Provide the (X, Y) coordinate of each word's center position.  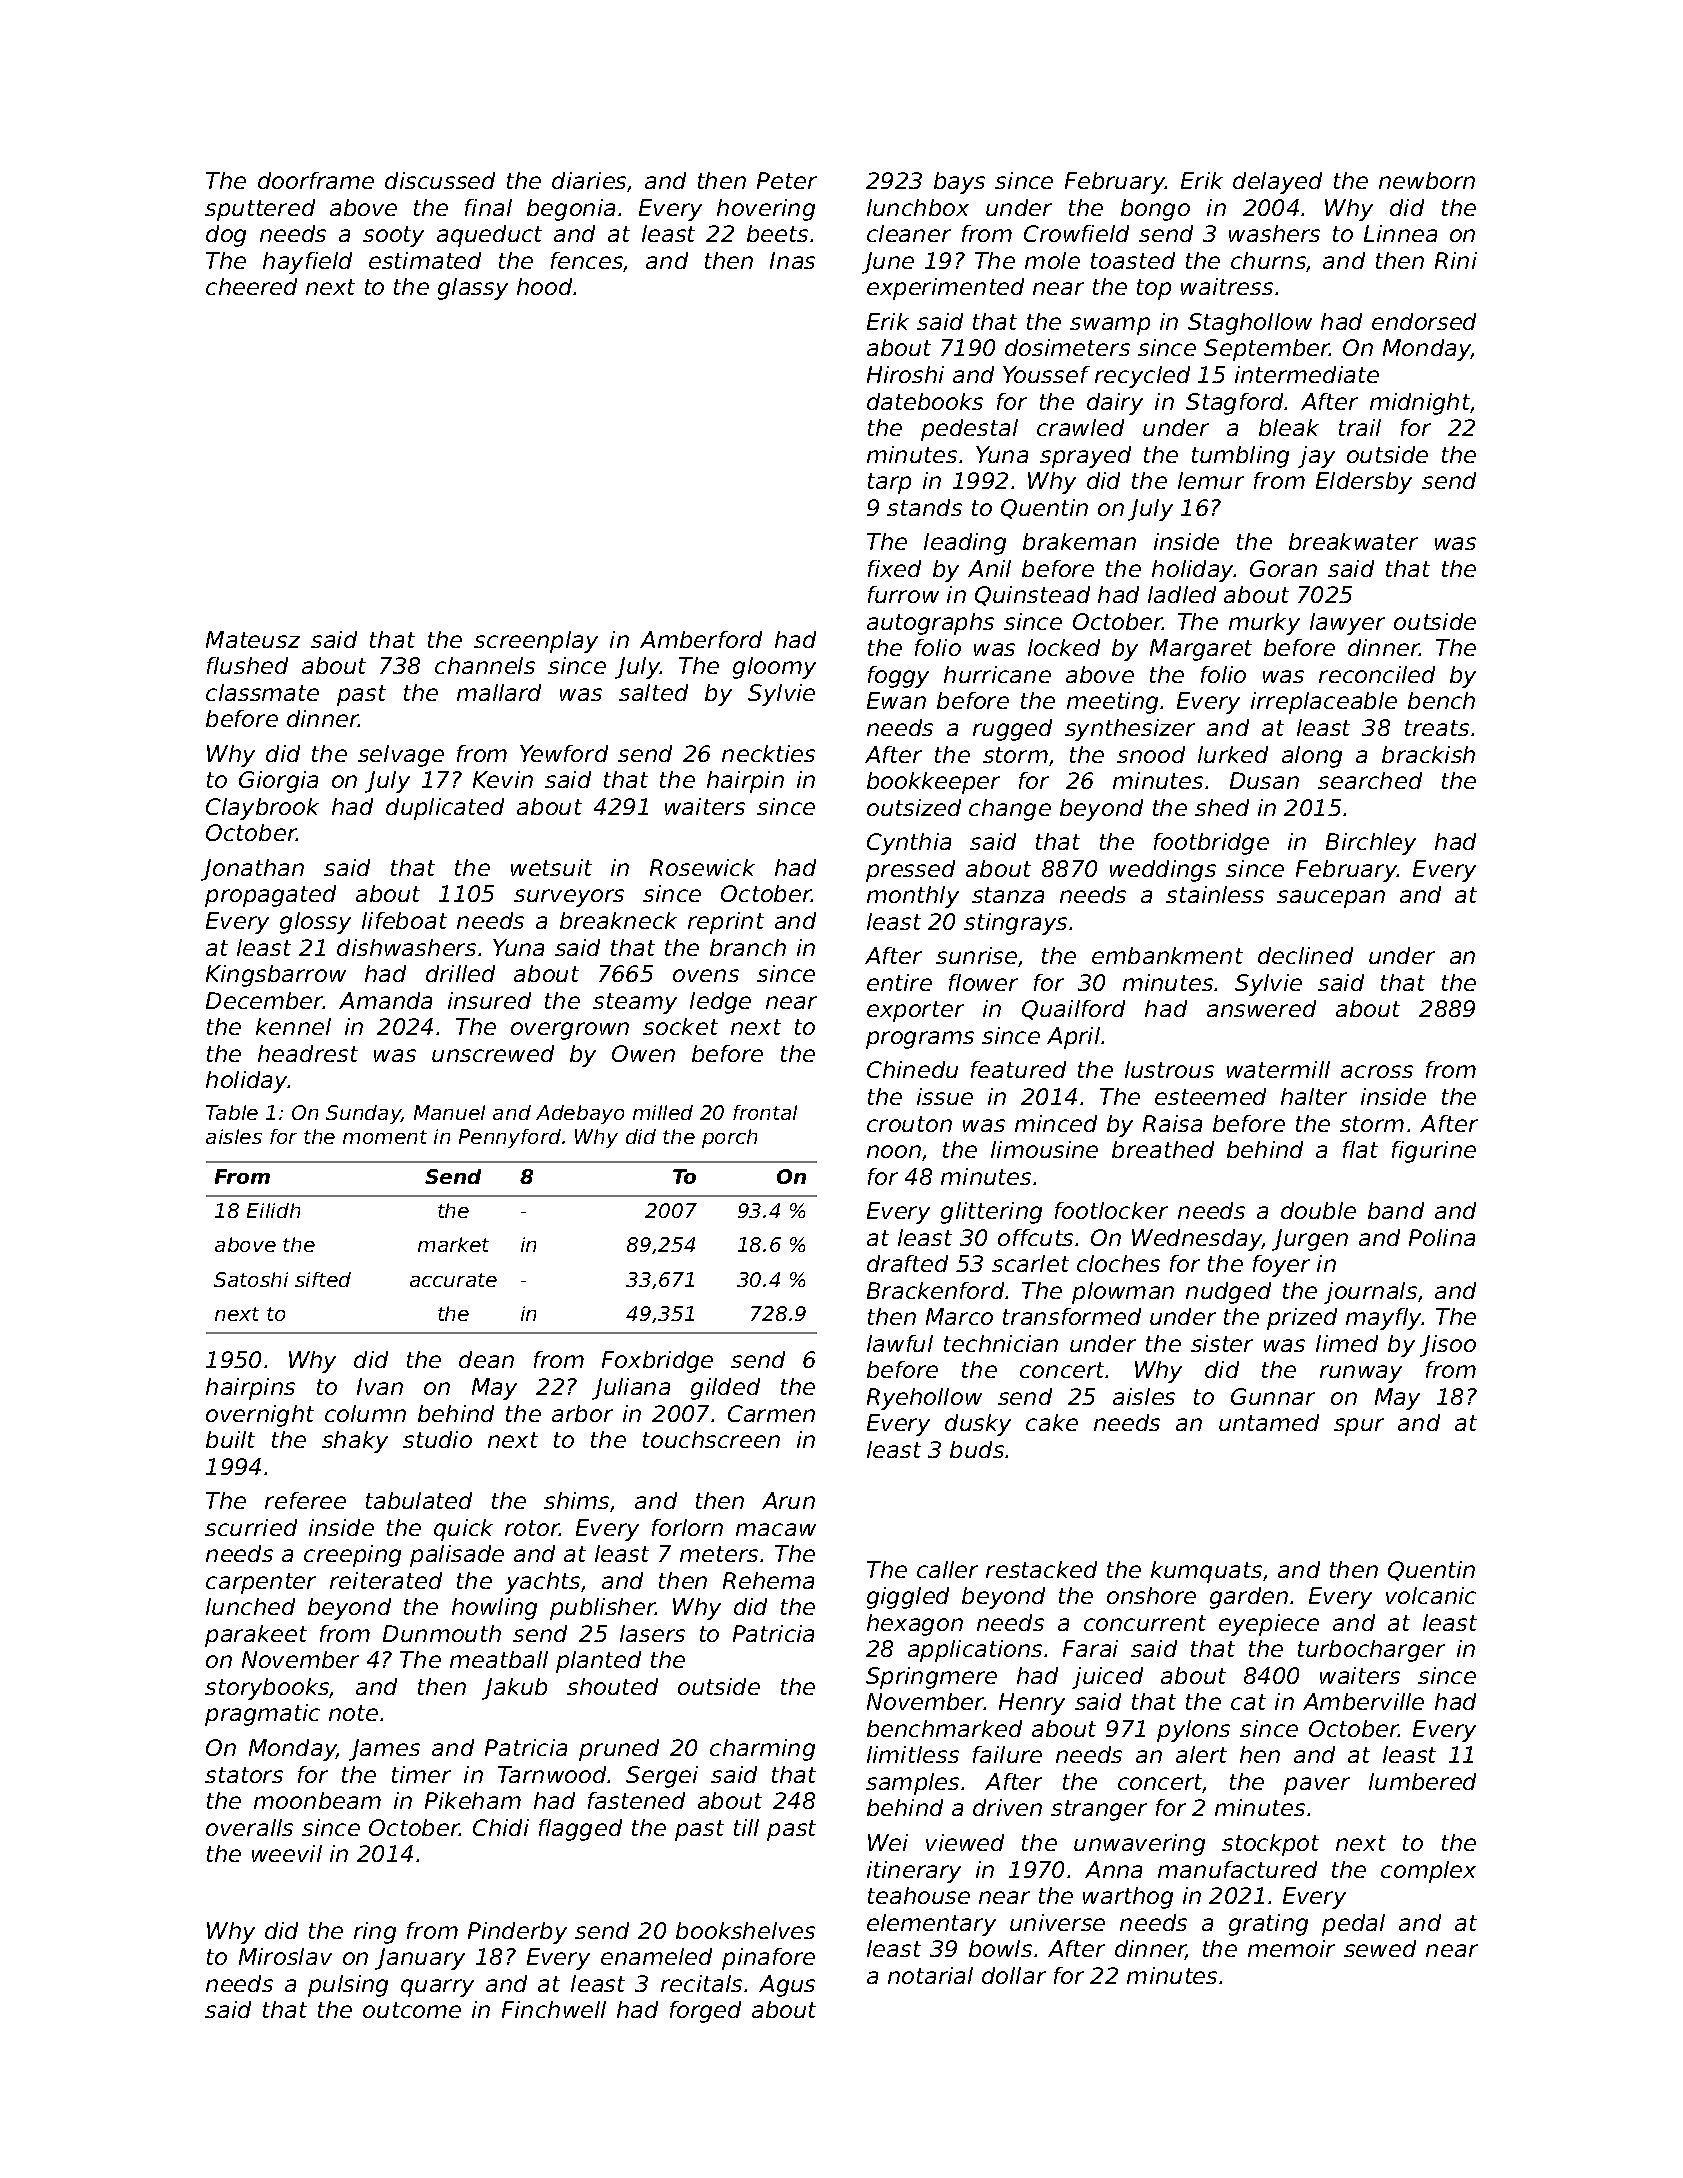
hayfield (307, 263)
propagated (270, 896)
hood (544, 286)
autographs (930, 624)
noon (894, 1151)
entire (899, 982)
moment (385, 1137)
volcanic (1431, 1595)
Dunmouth (442, 1633)
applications (975, 1651)
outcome (412, 2010)
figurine (1434, 1152)
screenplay (536, 642)
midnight (1420, 404)
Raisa (1172, 1123)
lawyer (1347, 624)
